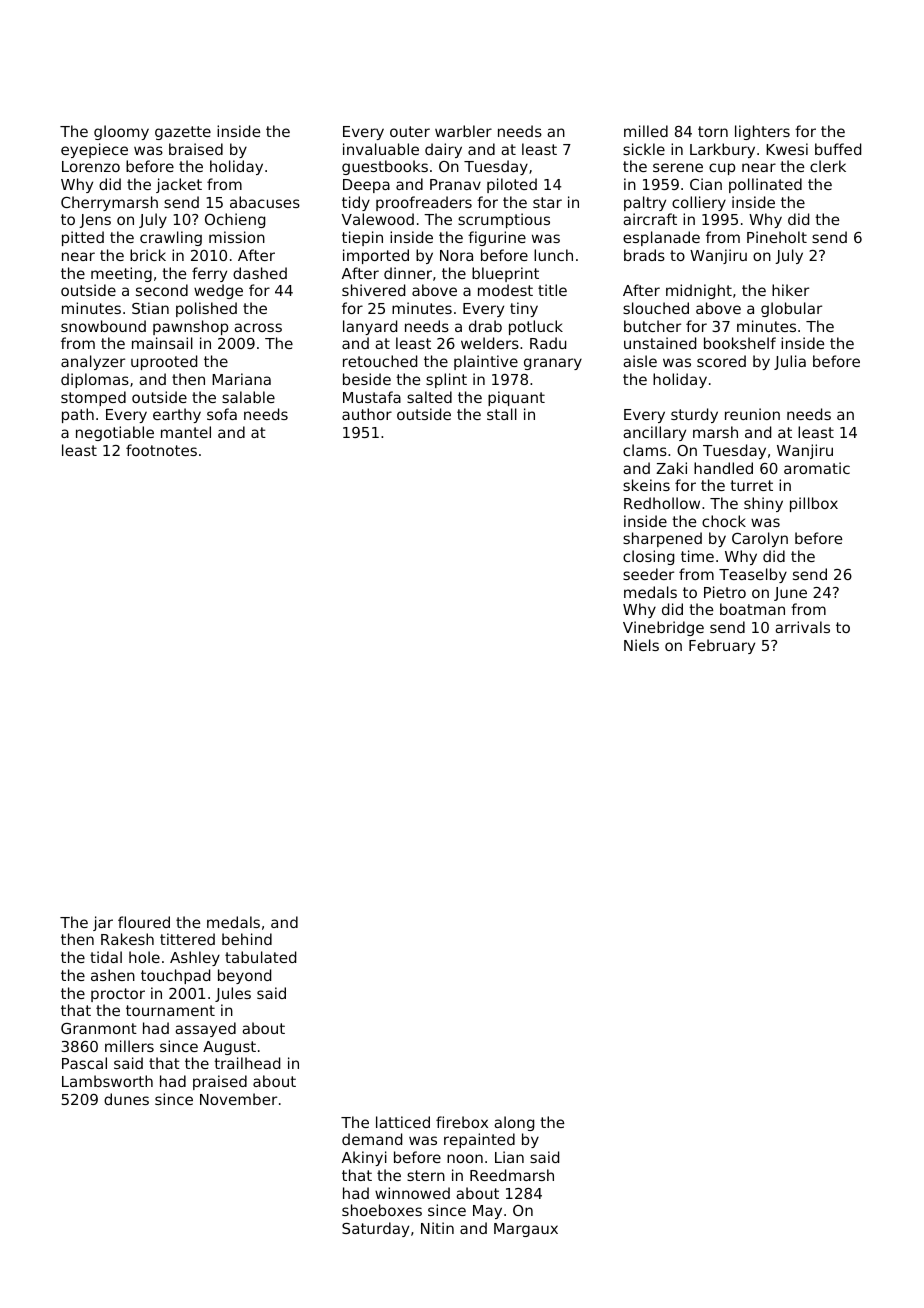 The image size is (924, 1308). Describe the element at coordinates (662, 539) in the screenshot. I see `sharpened` at that location.
